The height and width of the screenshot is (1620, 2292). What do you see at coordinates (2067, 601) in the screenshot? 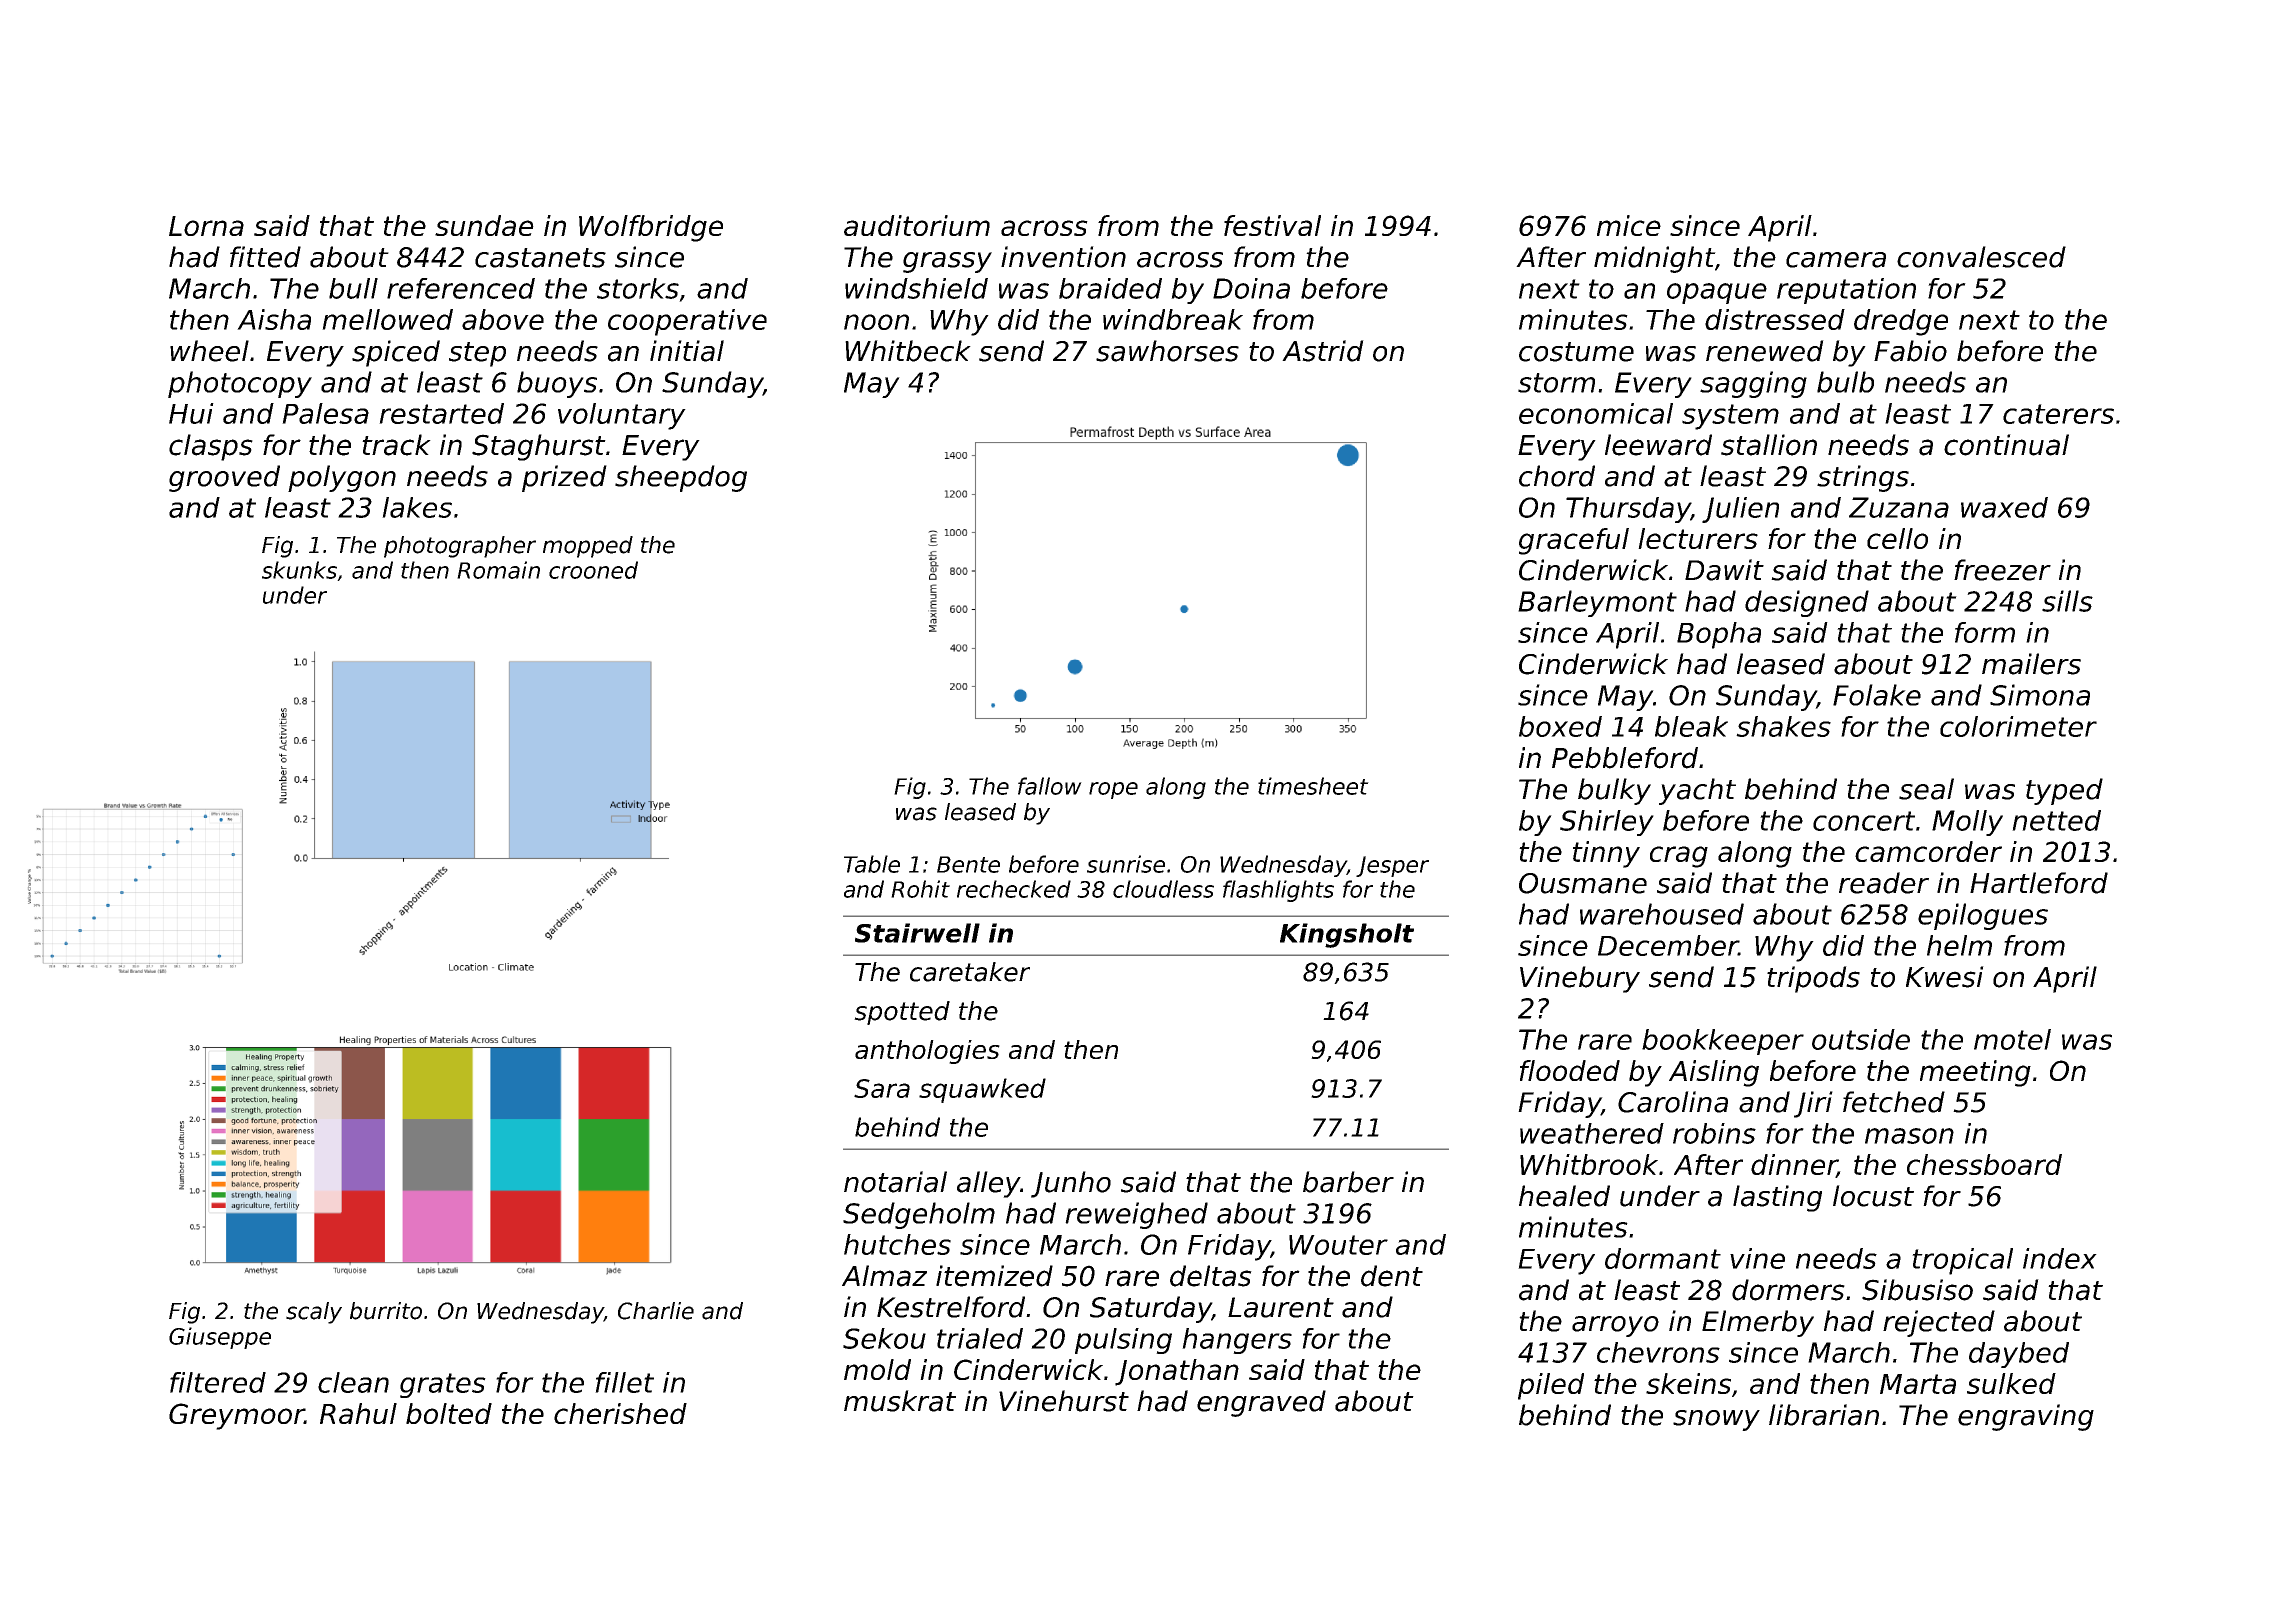
I see `sills` at bounding box center [2067, 601].
